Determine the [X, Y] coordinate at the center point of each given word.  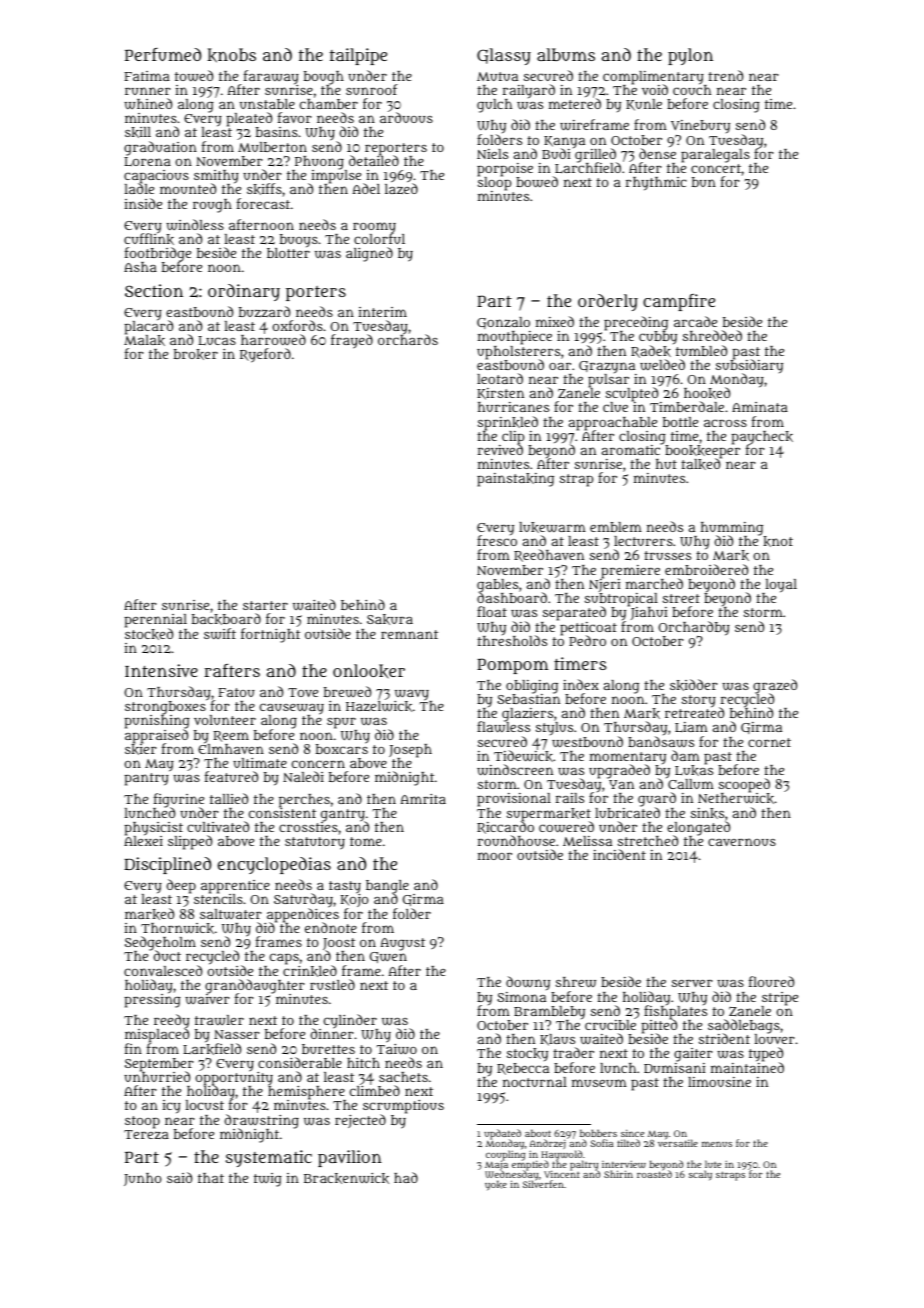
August [402, 944]
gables [497, 586]
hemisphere [306, 1093]
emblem [616, 527]
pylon [690, 56]
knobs [231, 55]
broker [196, 354]
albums [566, 54]
